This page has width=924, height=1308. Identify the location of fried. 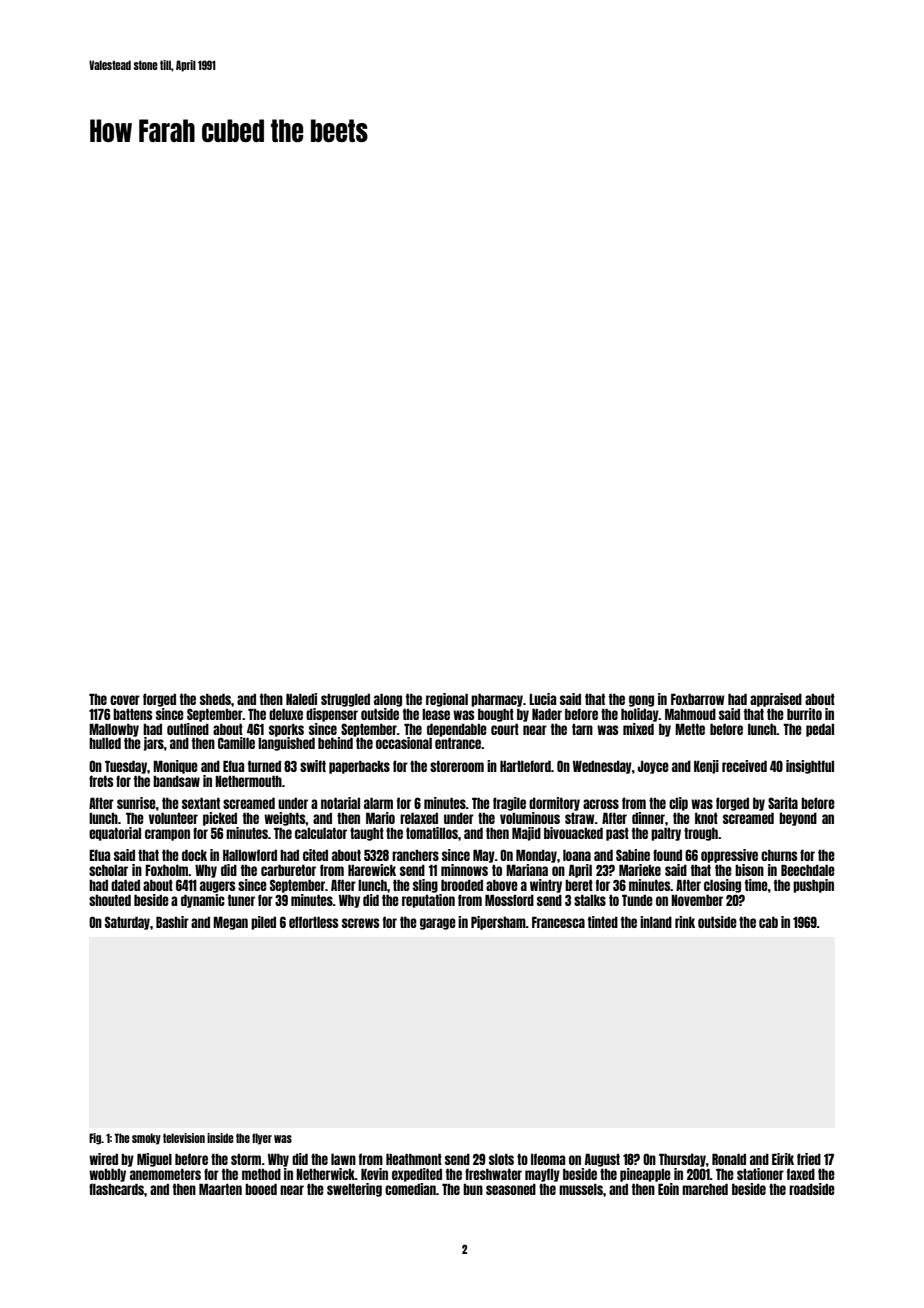
(809, 1159).
